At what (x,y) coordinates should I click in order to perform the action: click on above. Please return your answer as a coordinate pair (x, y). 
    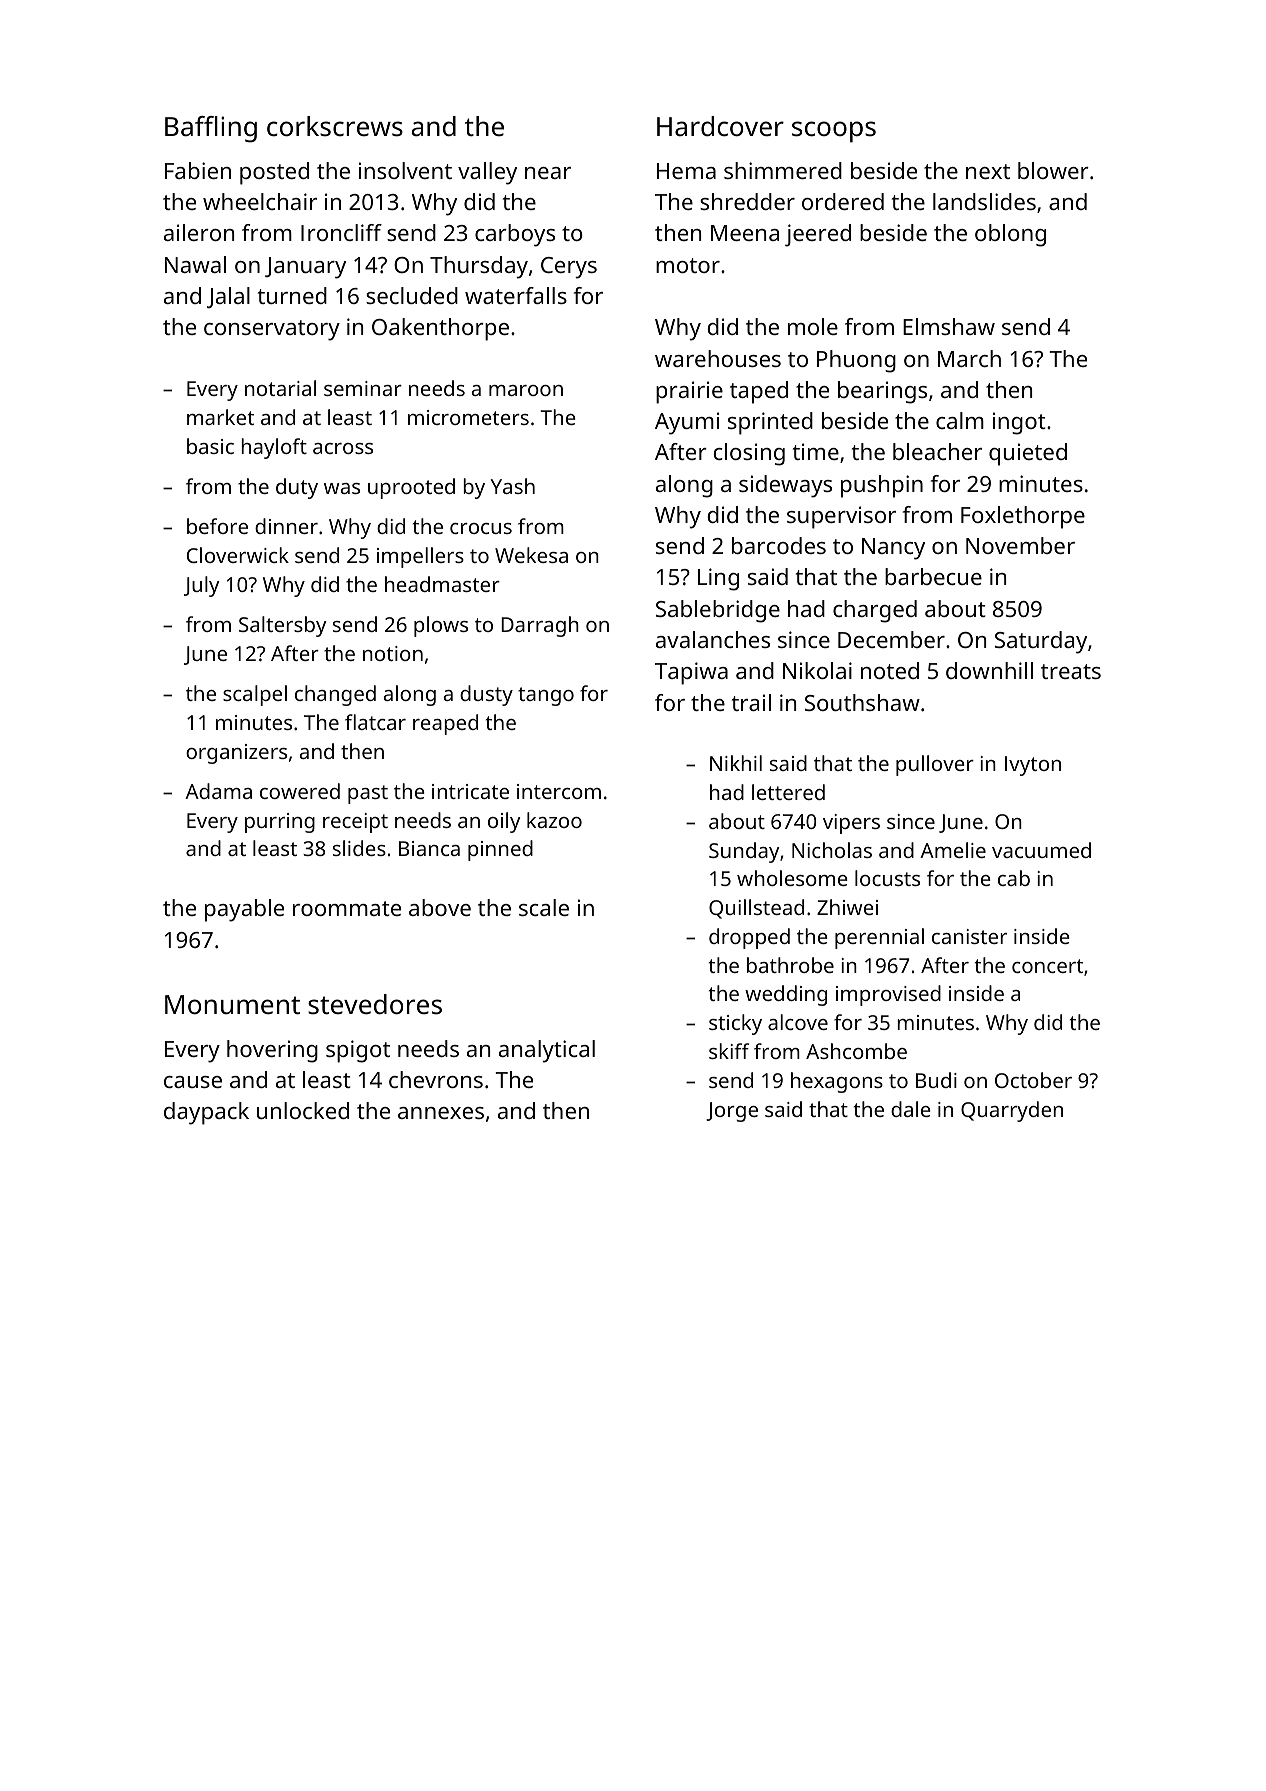
    Looking at the image, I should click on (440, 907).
